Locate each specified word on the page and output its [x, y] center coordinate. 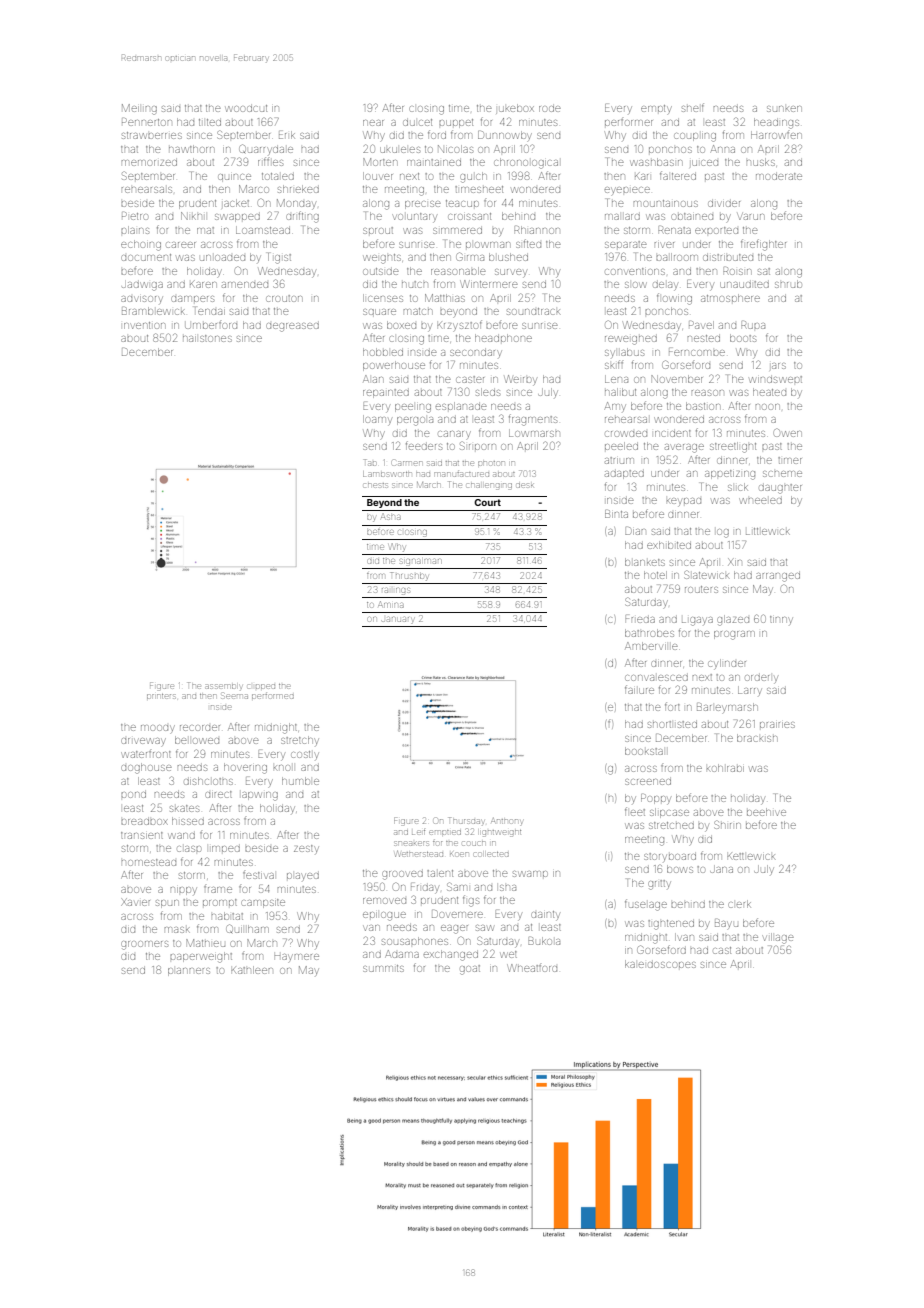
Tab [370, 462]
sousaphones [415, 941]
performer [629, 122]
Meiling [139, 109]
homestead [149, 862]
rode [550, 109]
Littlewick [768, 531]
